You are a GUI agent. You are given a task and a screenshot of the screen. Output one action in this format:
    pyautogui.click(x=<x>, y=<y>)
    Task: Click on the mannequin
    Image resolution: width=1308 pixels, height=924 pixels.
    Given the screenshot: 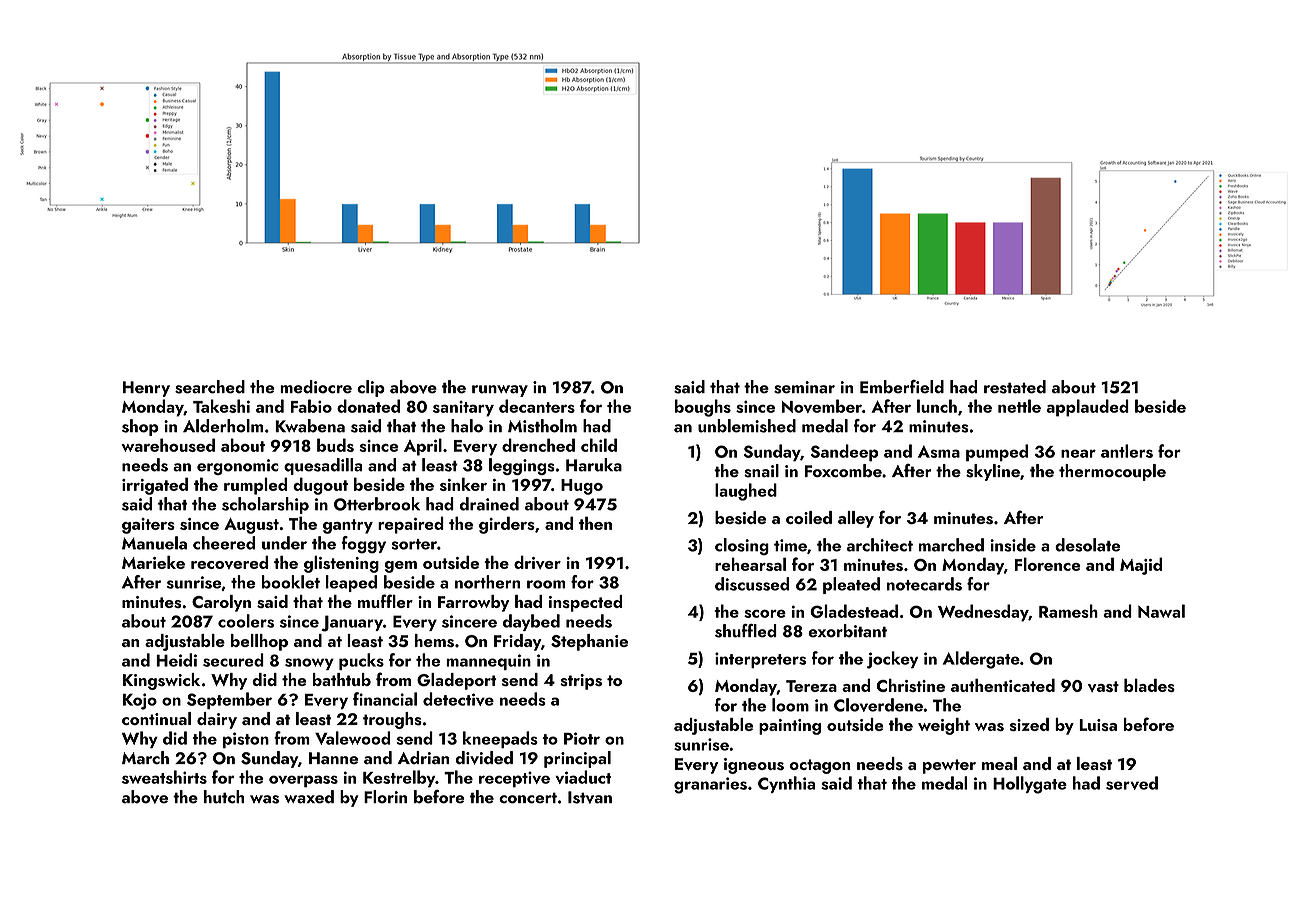 What is the action you would take?
    pyautogui.click(x=488, y=662)
